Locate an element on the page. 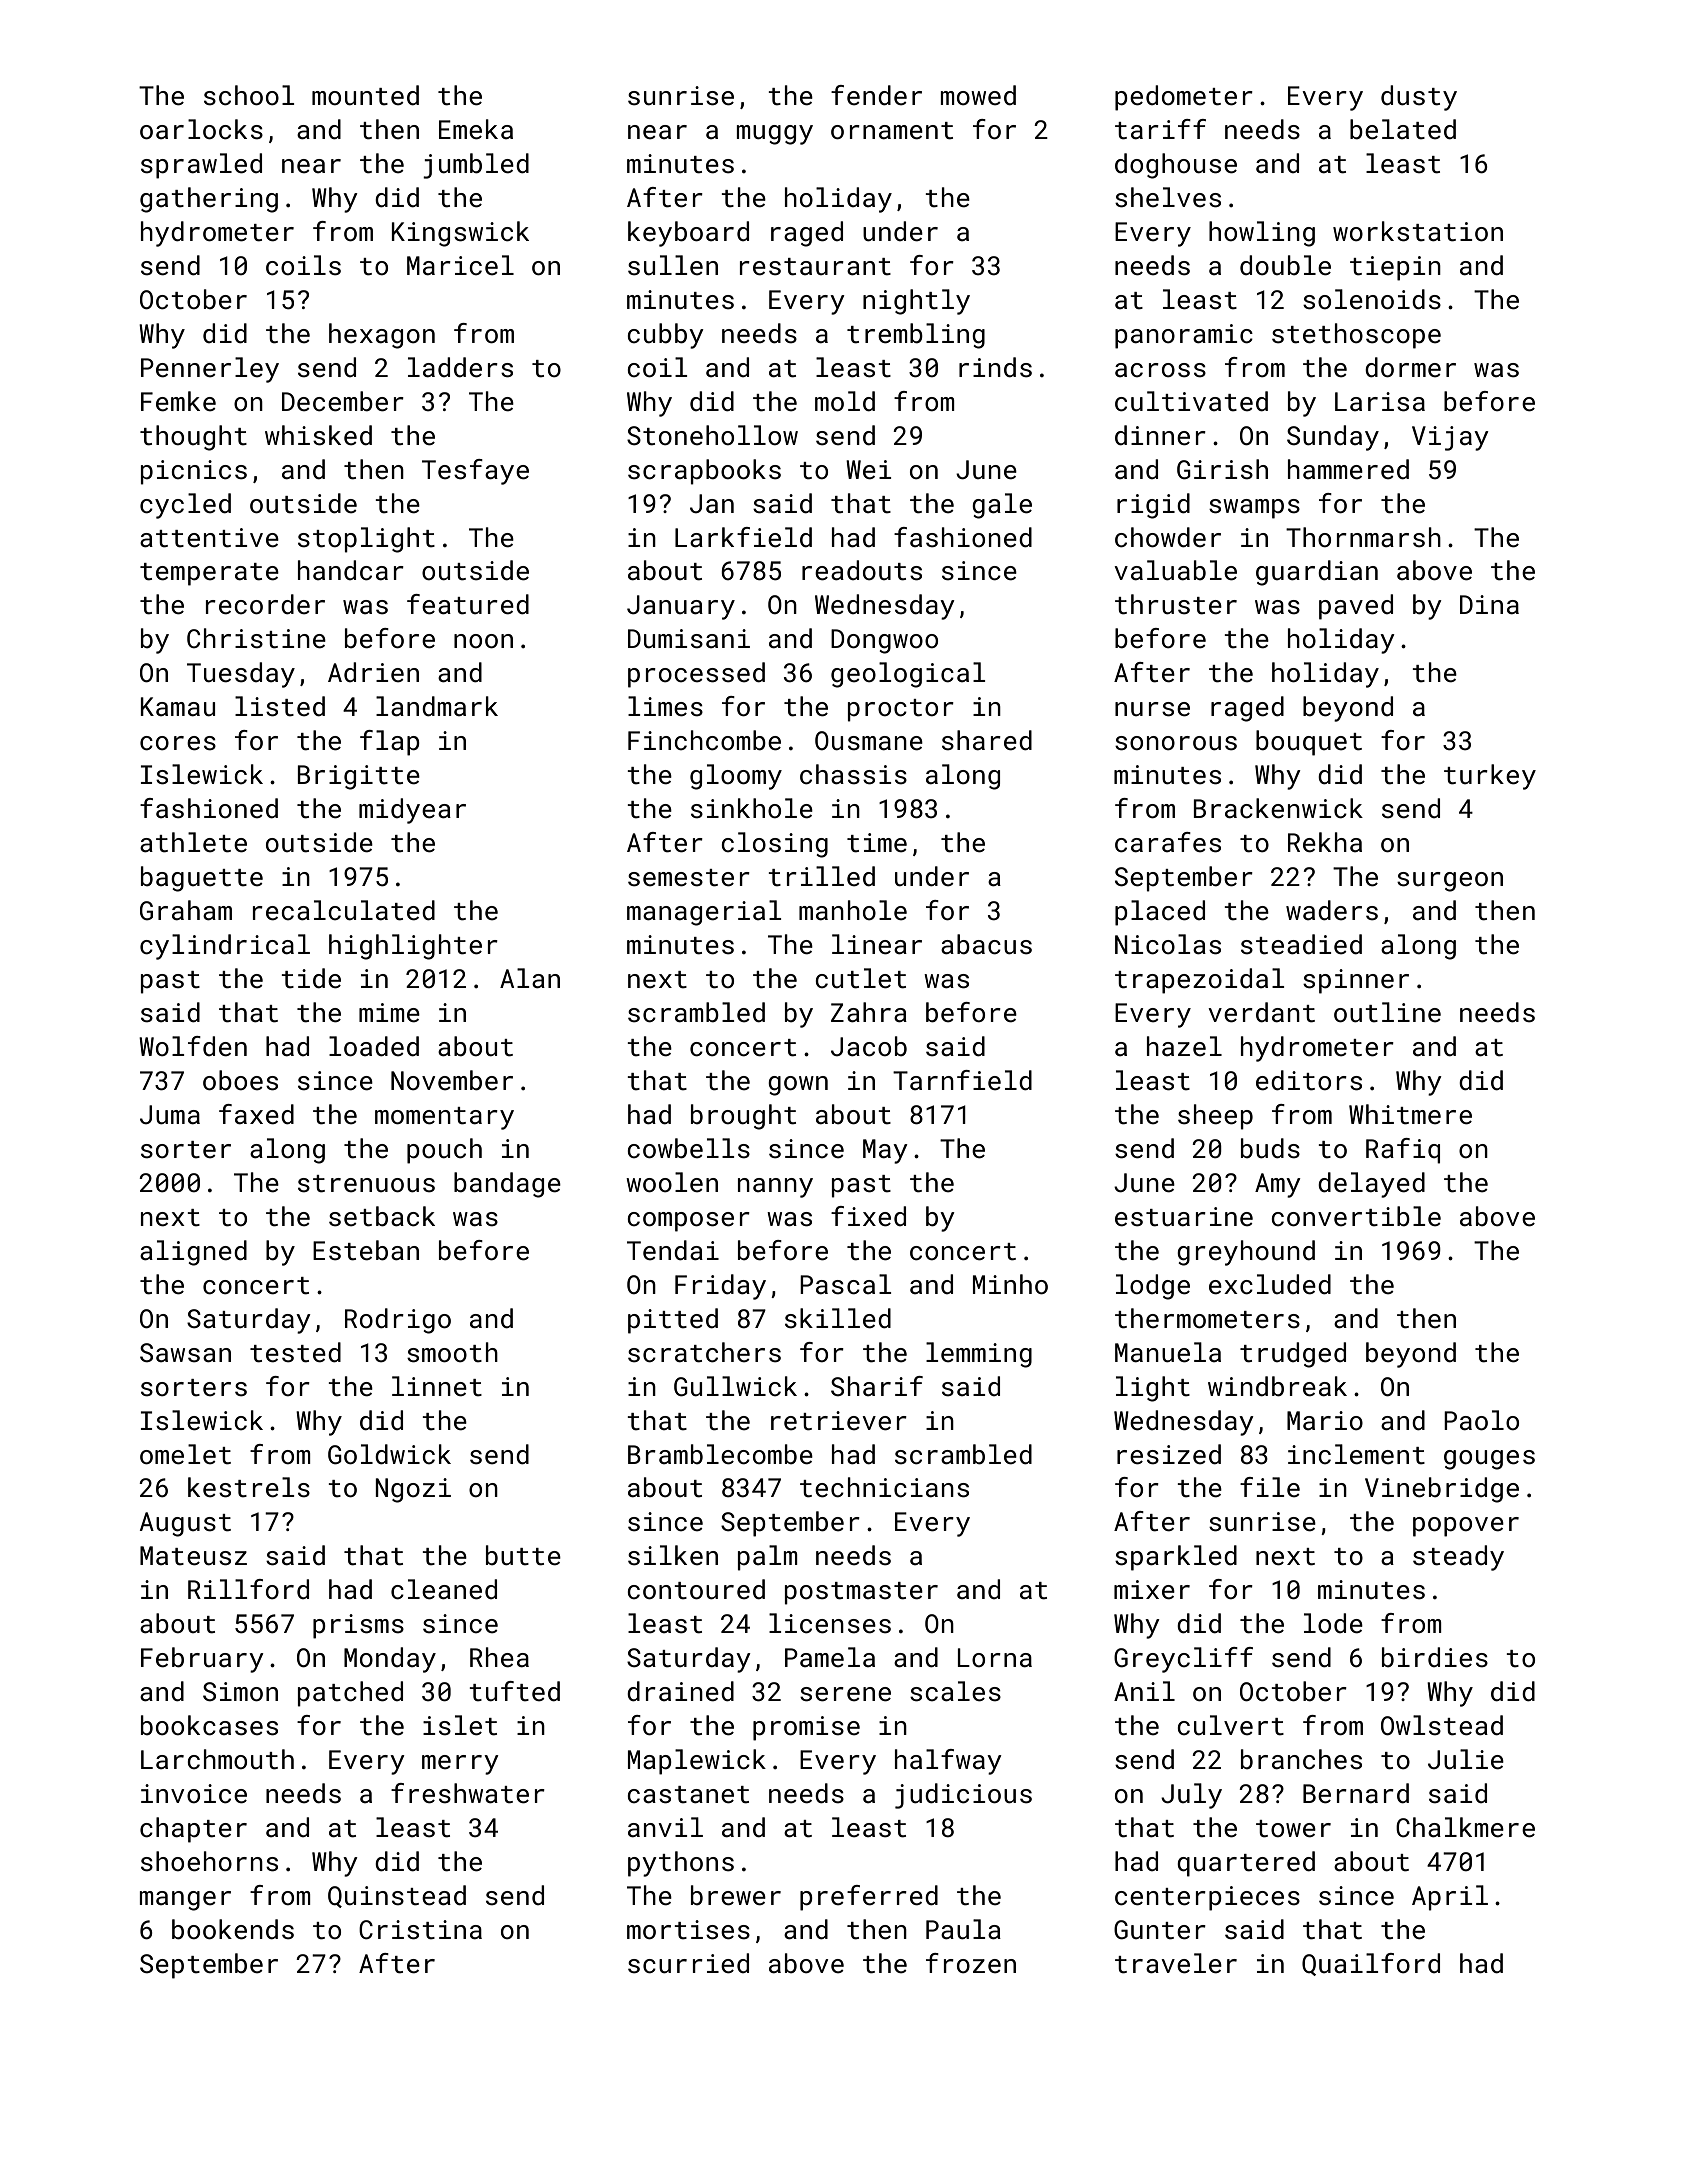  manhole is located at coordinates (853, 910).
